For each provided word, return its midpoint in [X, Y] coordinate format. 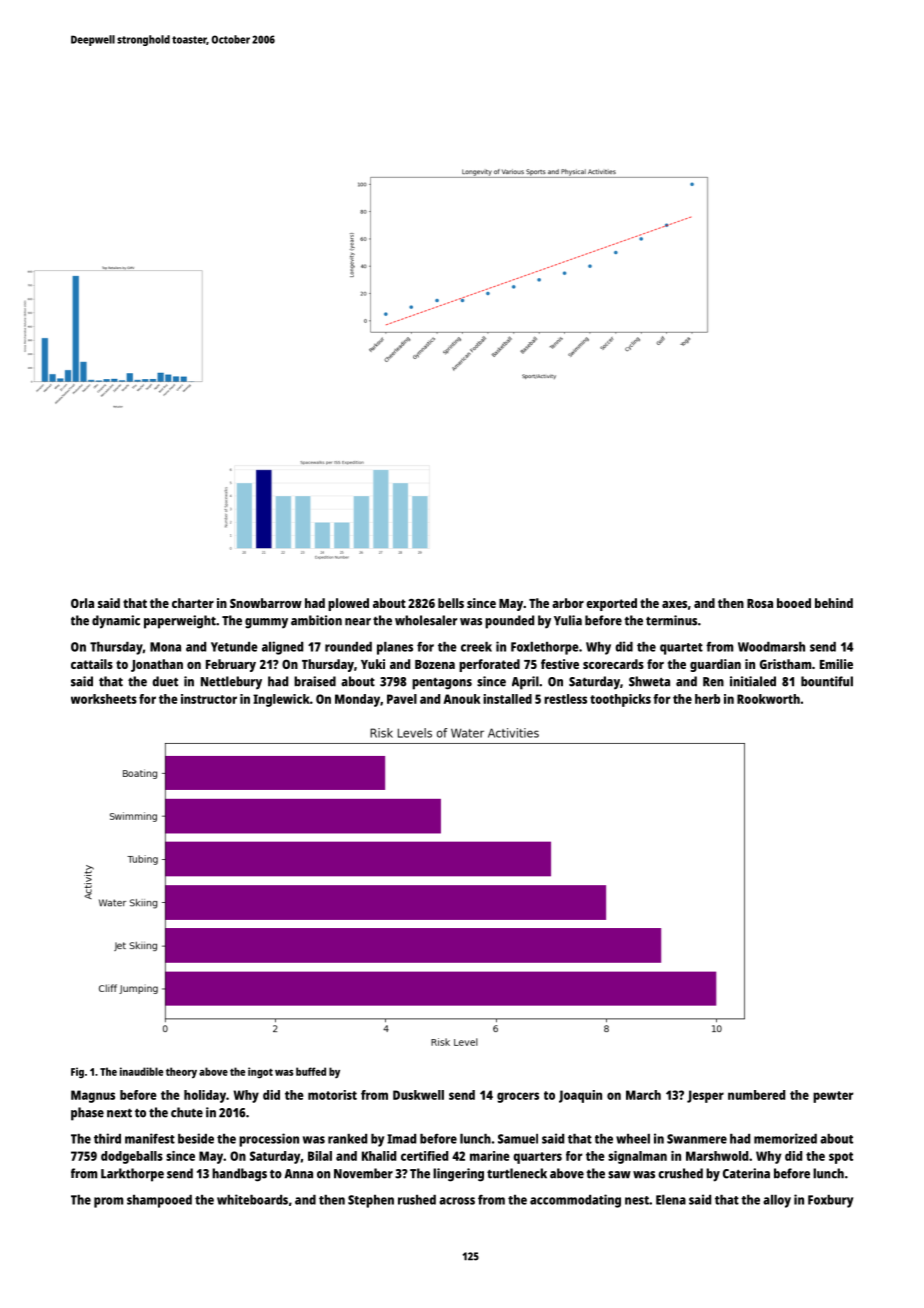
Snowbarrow [266, 603]
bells [451, 603]
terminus [671, 620]
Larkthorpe [132, 1175]
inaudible [141, 1071]
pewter [833, 1097]
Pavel [402, 699]
